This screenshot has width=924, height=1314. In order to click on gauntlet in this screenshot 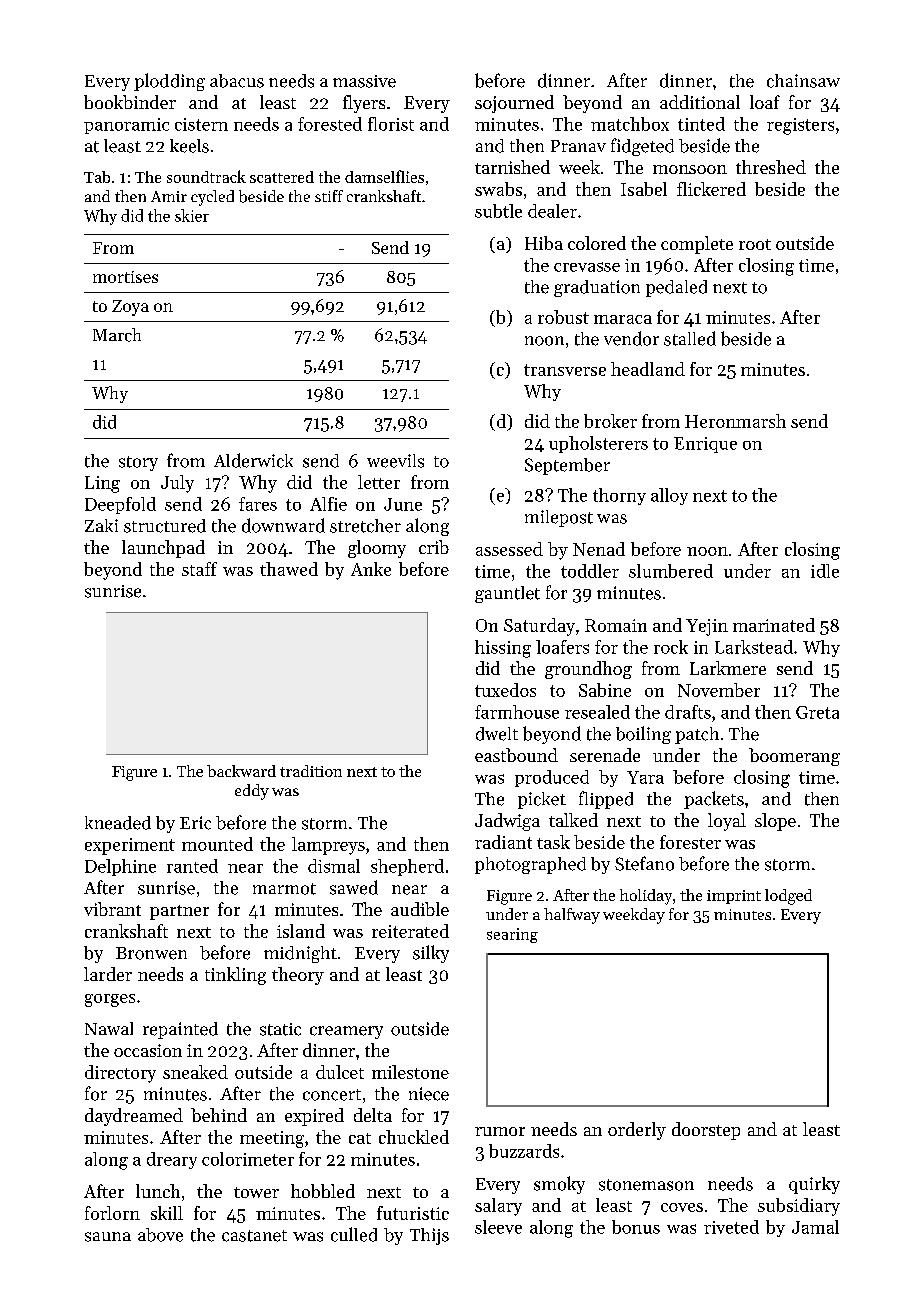, I will do `click(507, 594)`.
